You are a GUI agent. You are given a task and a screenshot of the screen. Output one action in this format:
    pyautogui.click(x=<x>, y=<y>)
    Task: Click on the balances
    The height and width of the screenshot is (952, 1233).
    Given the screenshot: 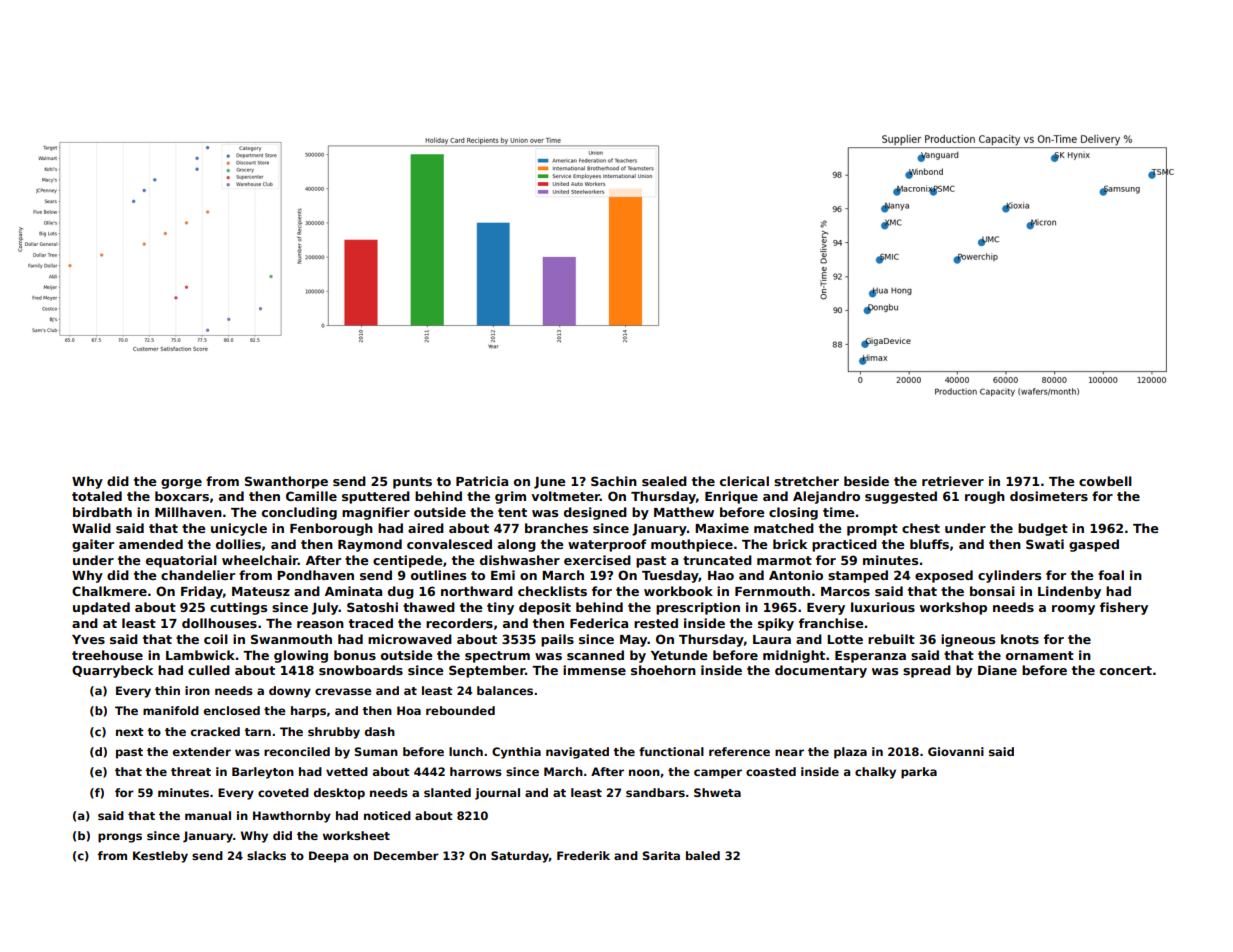 What is the action you would take?
    pyautogui.click(x=505, y=690)
